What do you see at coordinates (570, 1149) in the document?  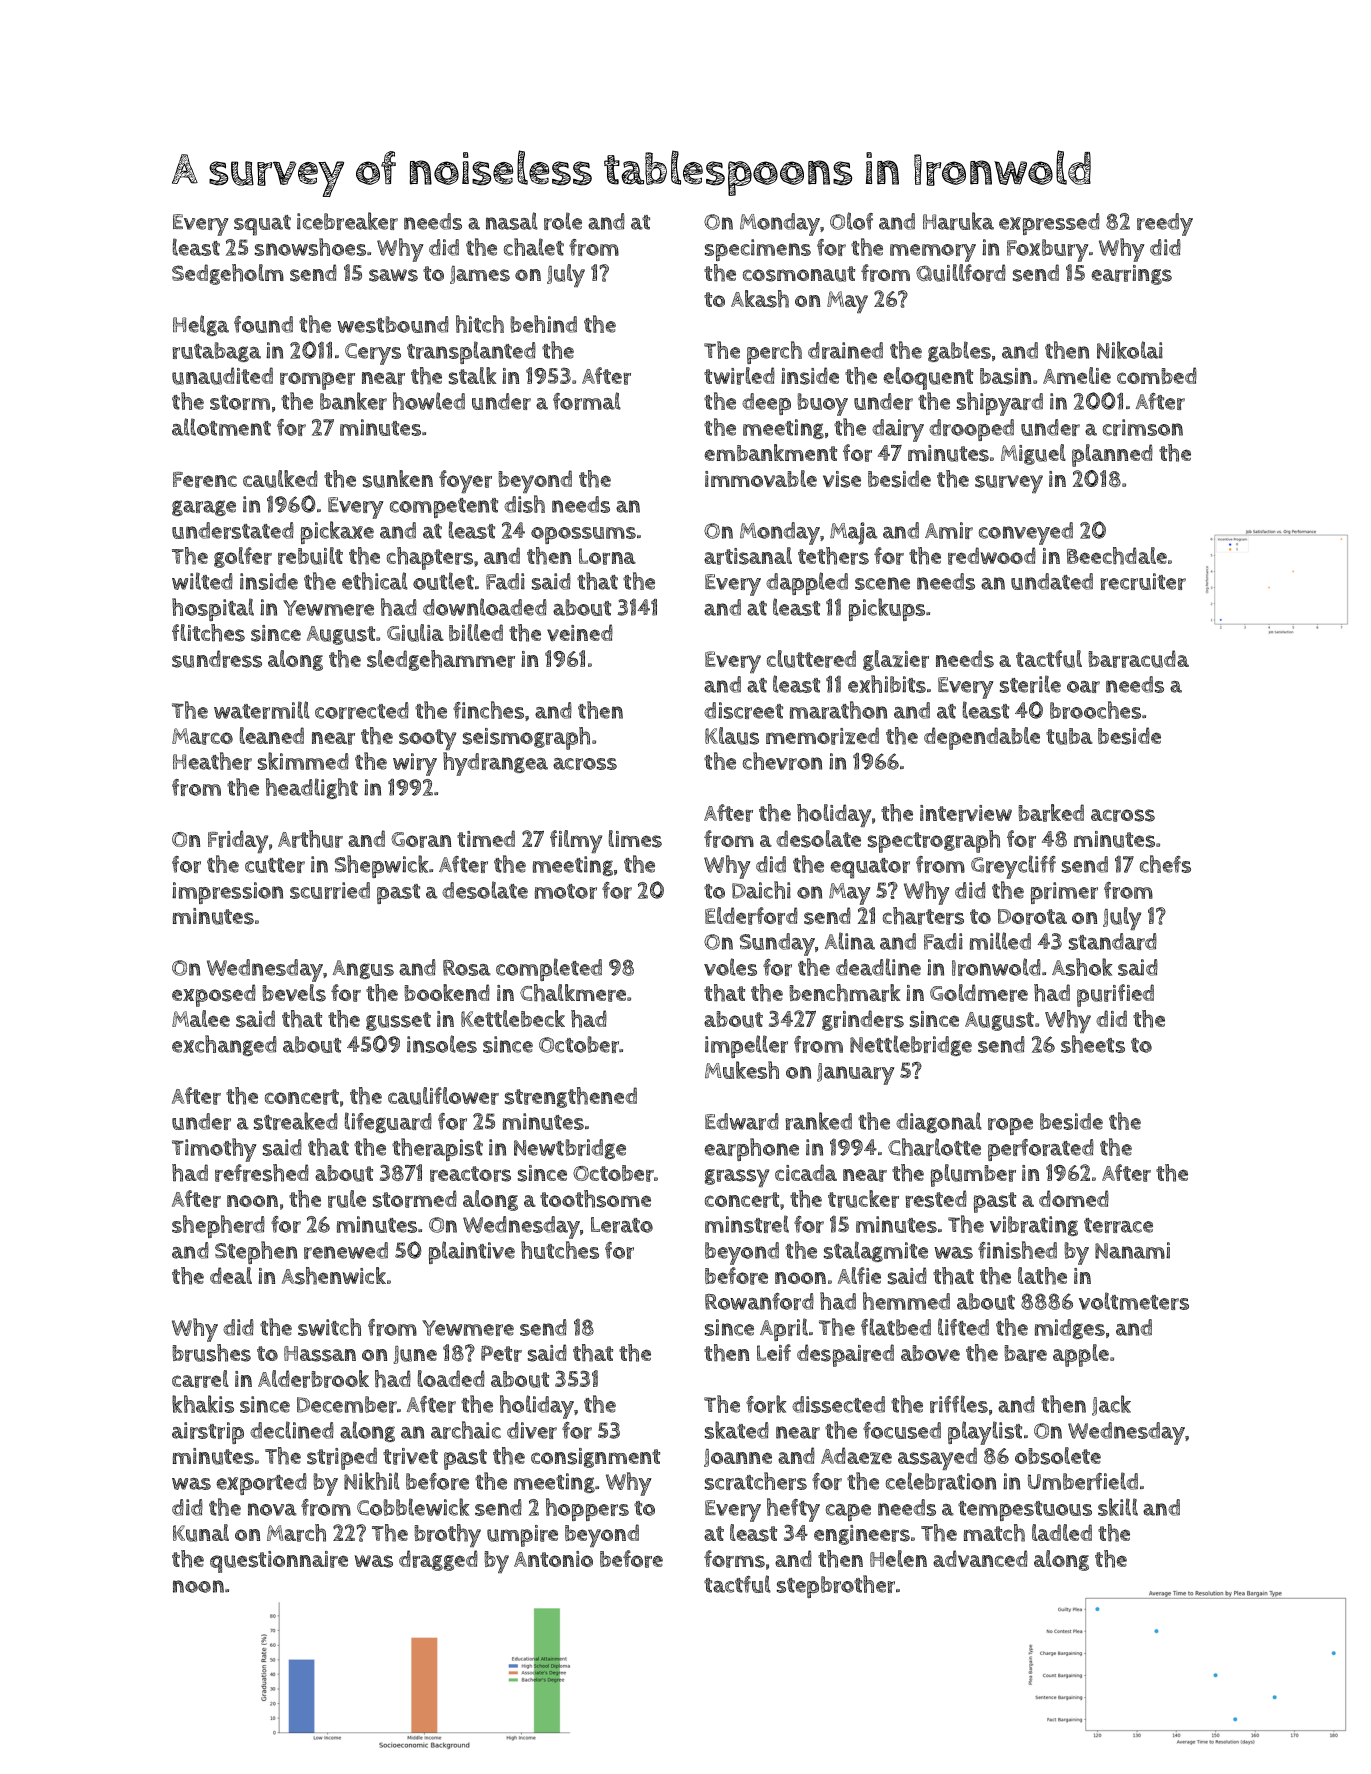 I see `Newtbridge` at bounding box center [570, 1149].
